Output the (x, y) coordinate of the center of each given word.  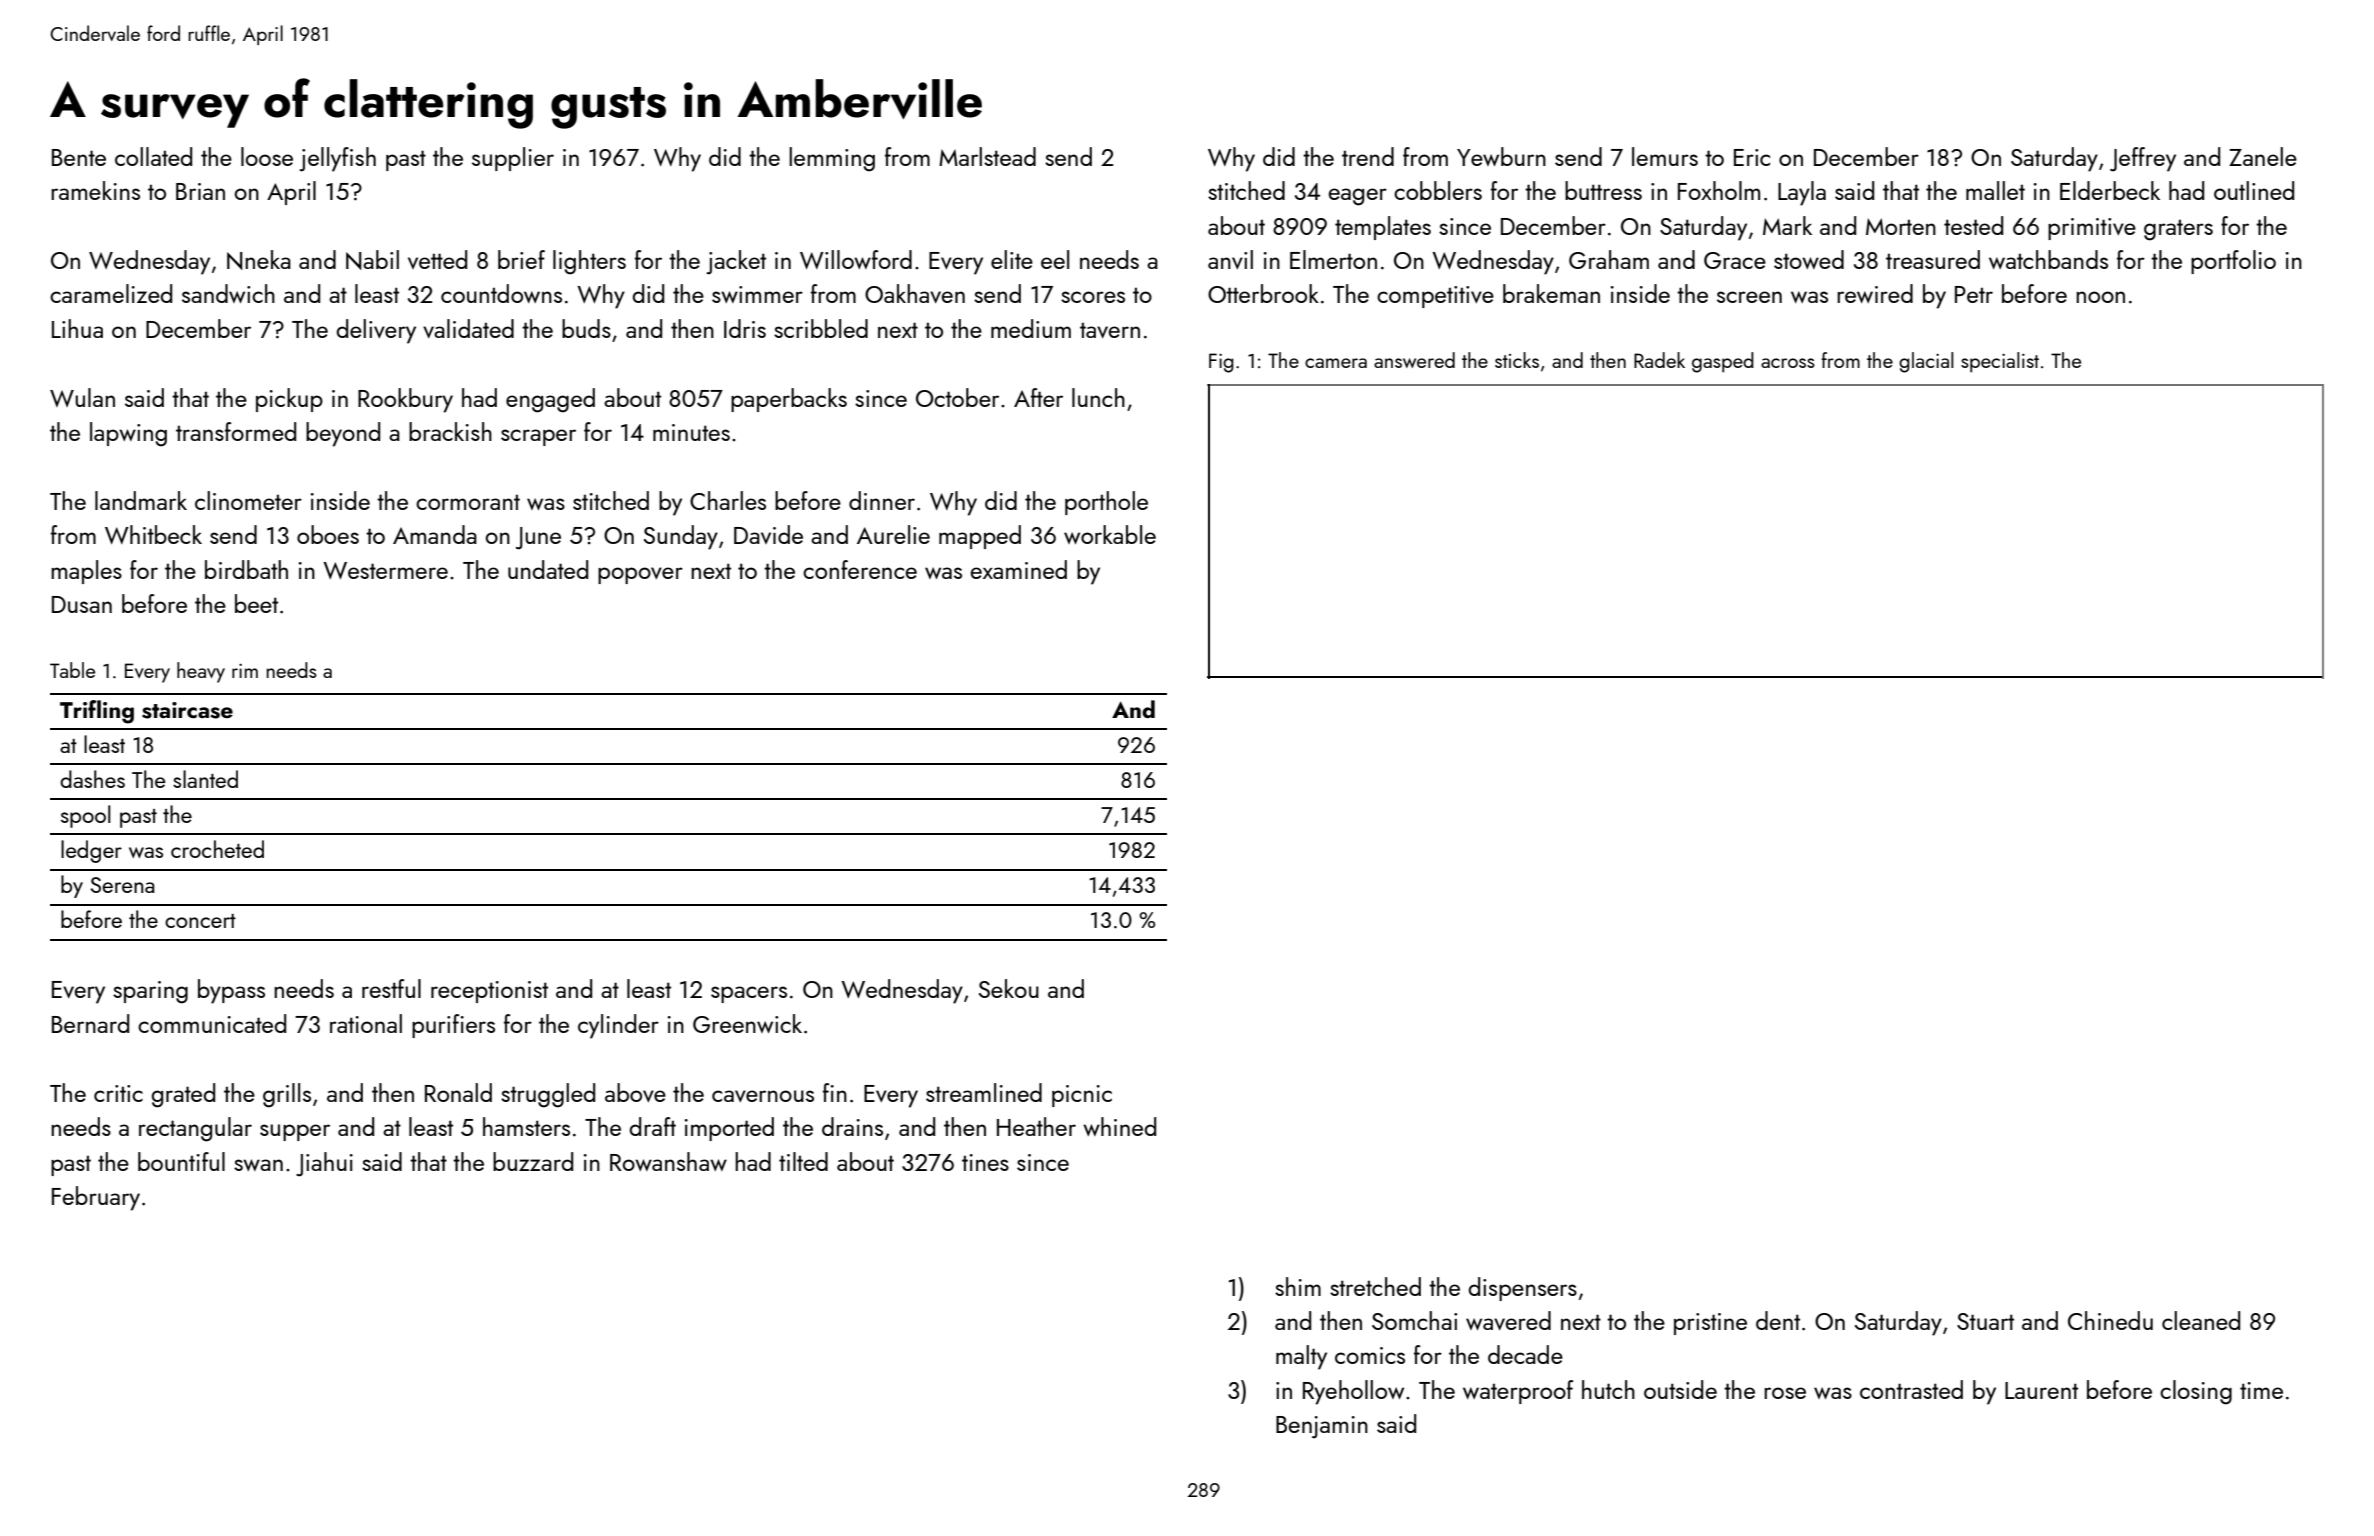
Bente (79, 157)
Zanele (2263, 156)
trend (1368, 156)
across (1788, 363)
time (2261, 1390)
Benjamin (1322, 1427)
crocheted (217, 849)
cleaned (2201, 1320)
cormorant (468, 502)
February (96, 1198)
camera (1336, 363)
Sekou (1009, 988)
